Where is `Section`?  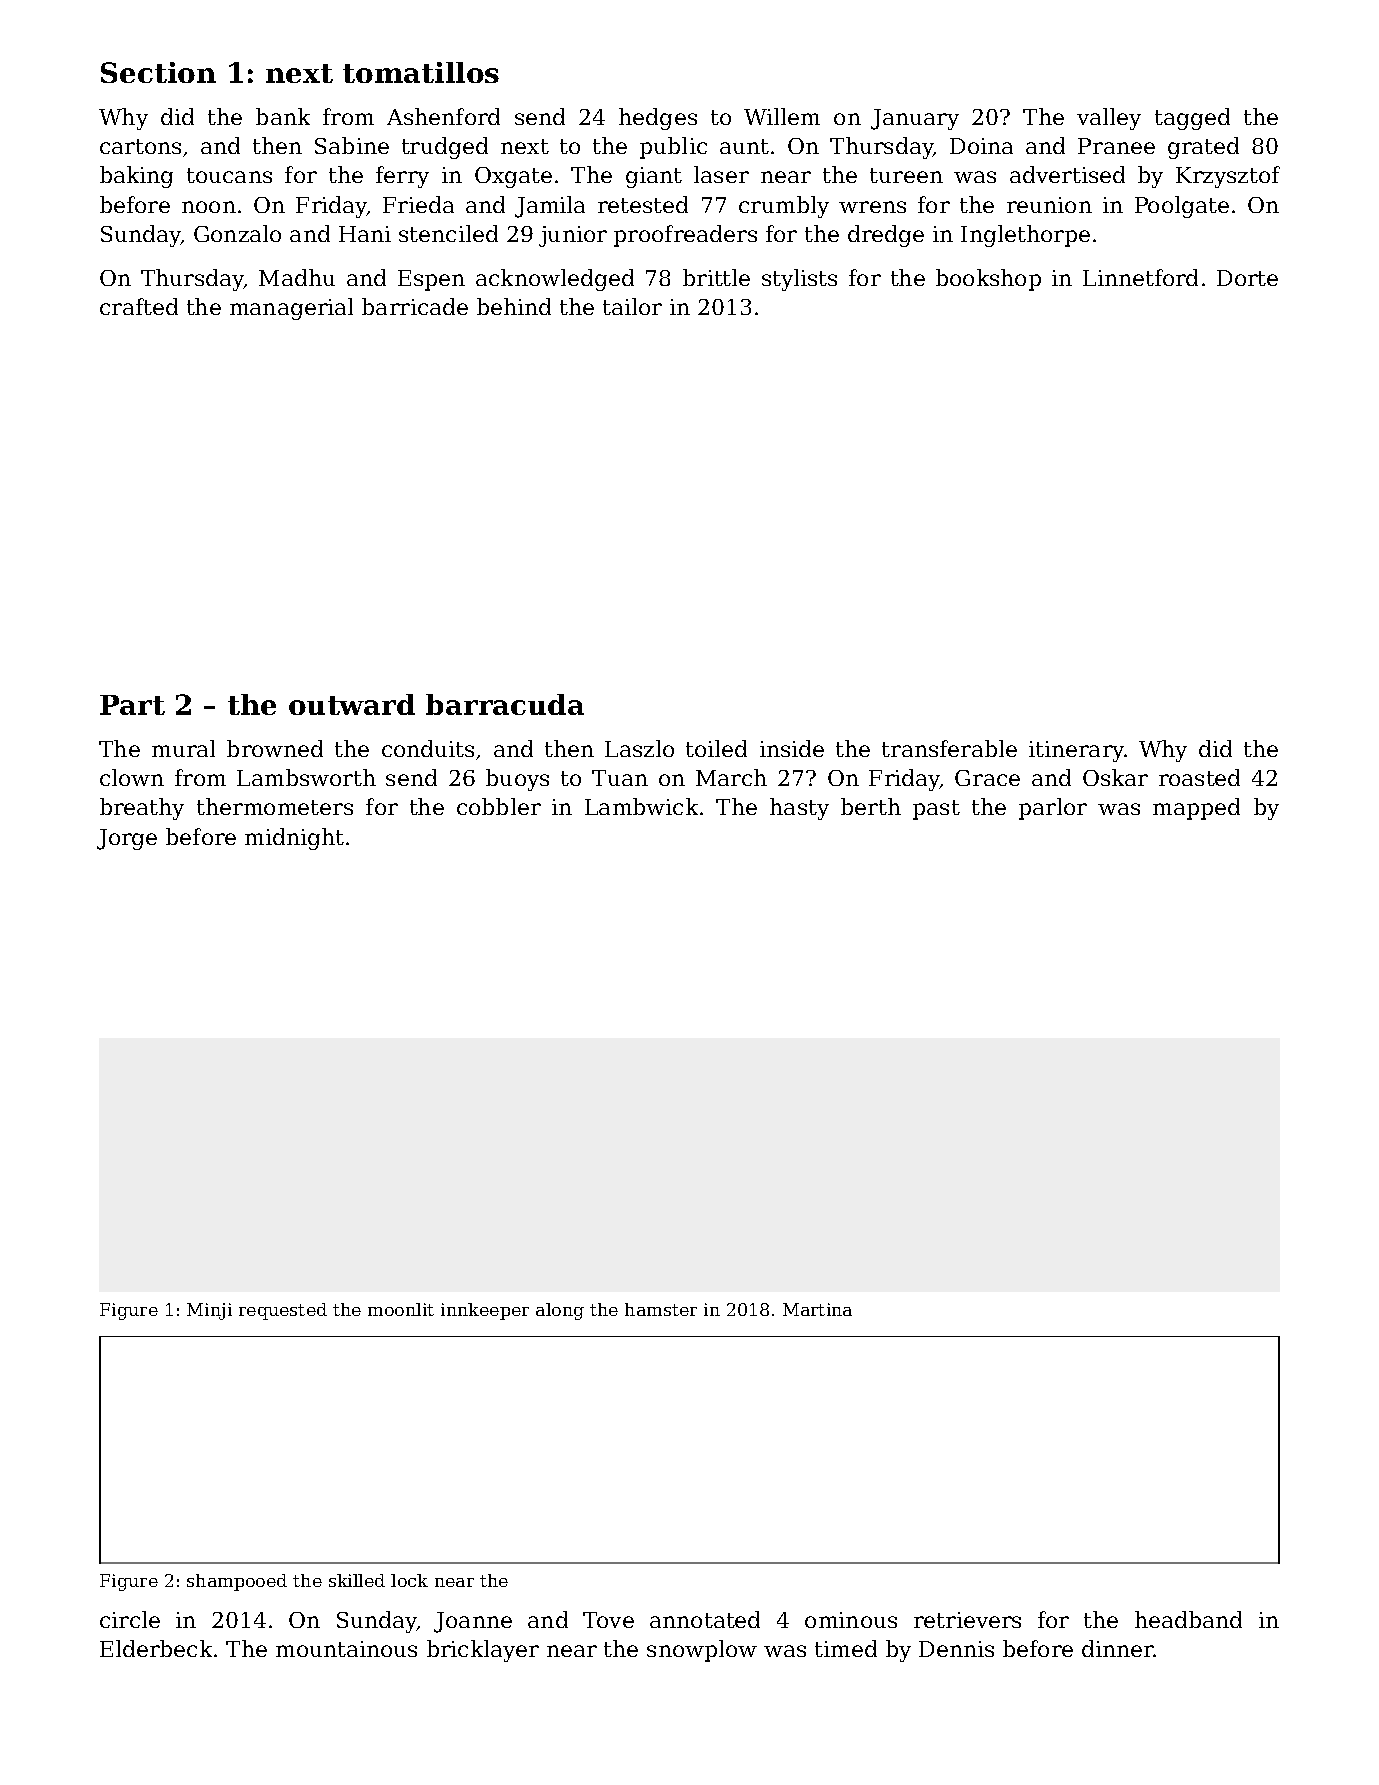
Section is located at coordinates (158, 72).
